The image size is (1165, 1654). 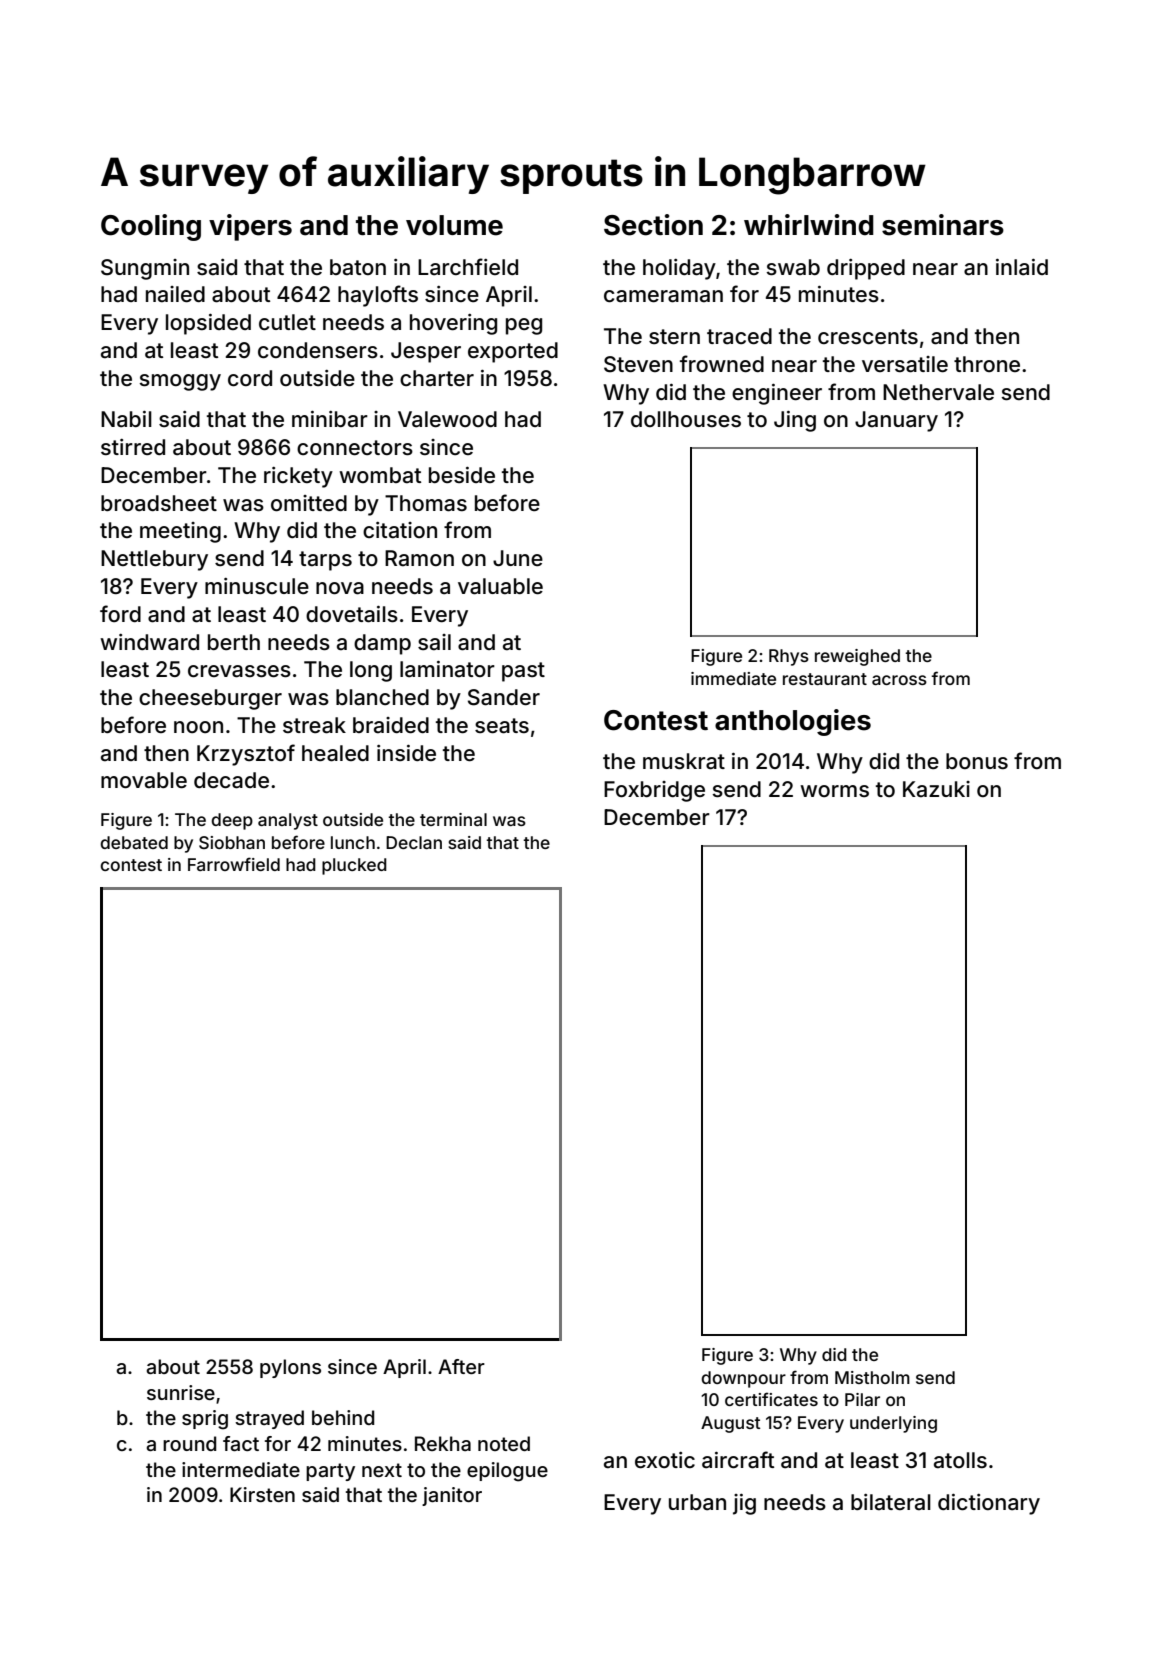 What do you see at coordinates (414, 842) in the screenshot?
I see `Declan` at bounding box center [414, 842].
